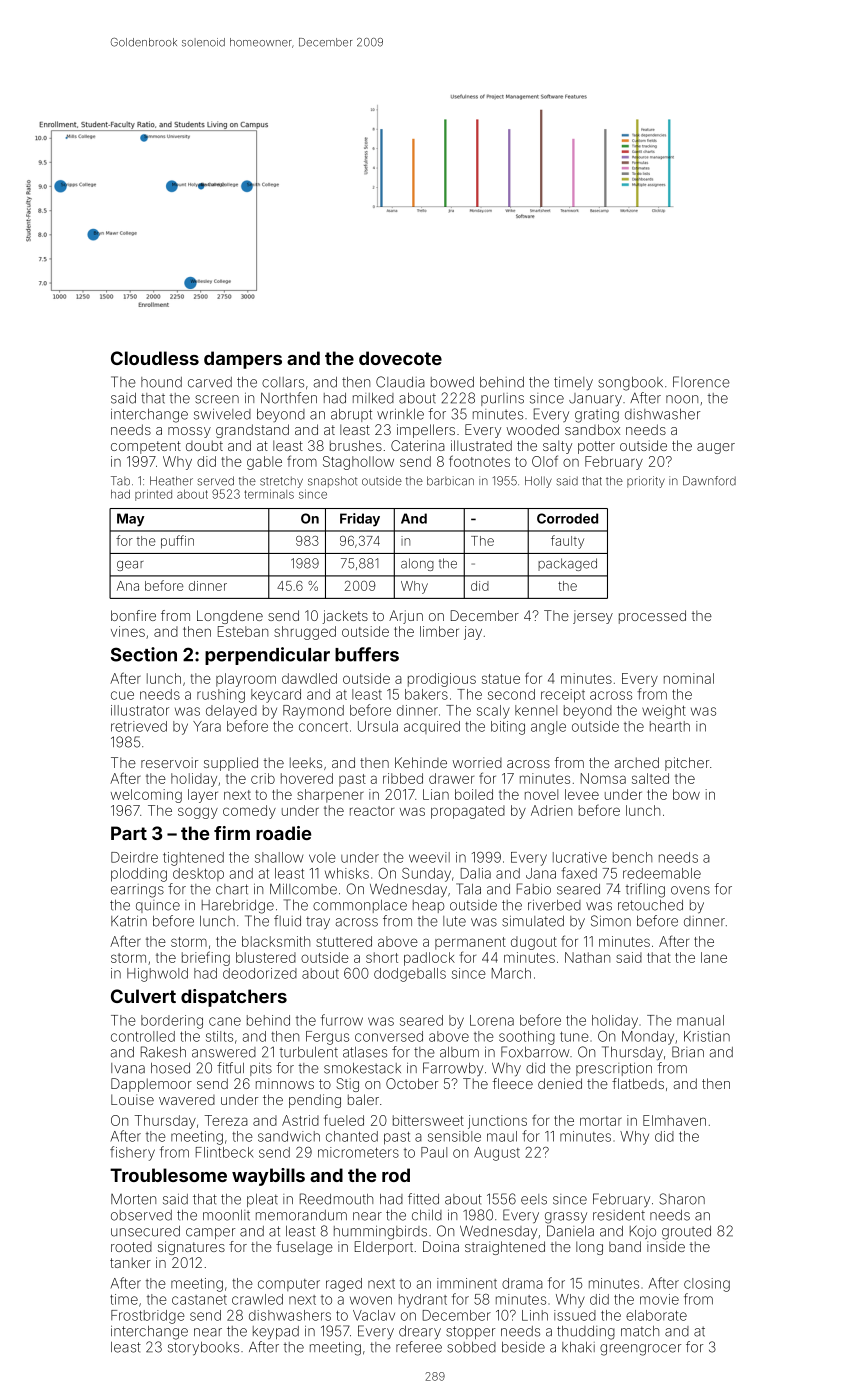 The image size is (849, 1400). I want to click on Arjun, so click(406, 617).
